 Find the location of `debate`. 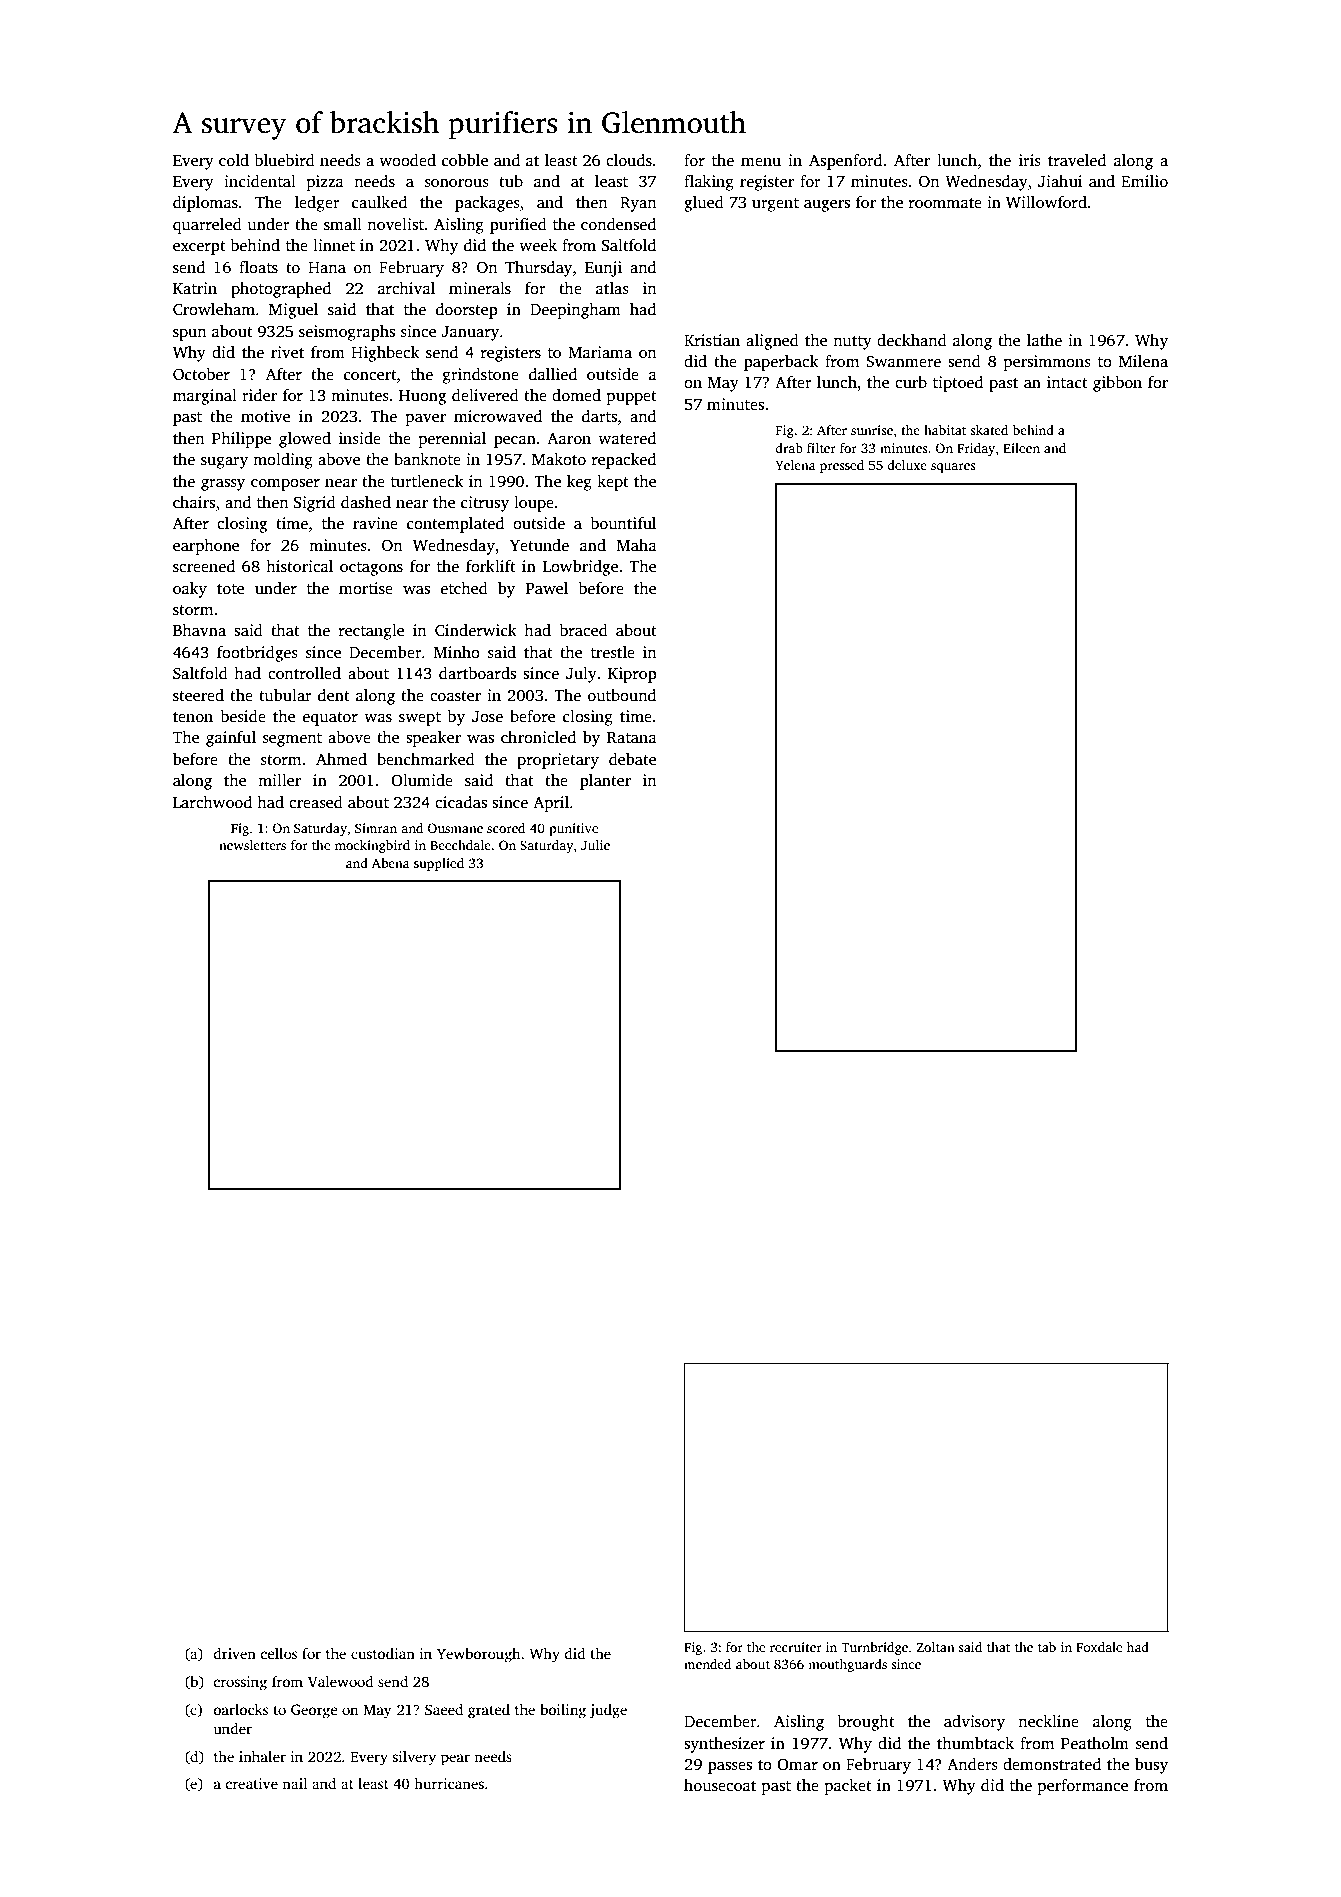

debate is located at coordinates (632, 759).
